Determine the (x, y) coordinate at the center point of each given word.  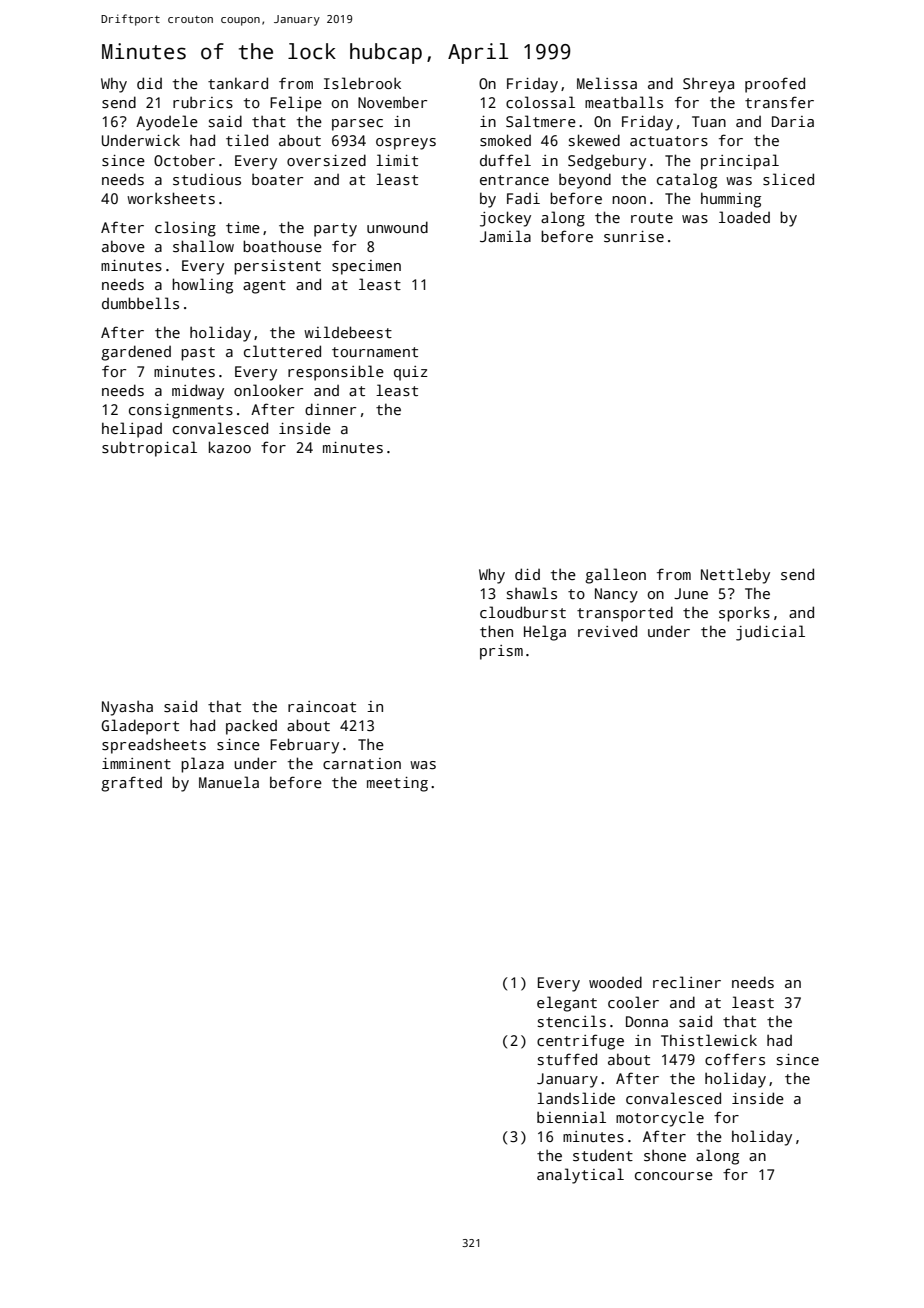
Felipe (296, 104)
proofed (775, 85)
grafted (131, 784)
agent (264, 287)
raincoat (322, 706)
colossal (540, 102)
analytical (580, 1176)
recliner (687, 982)
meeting (397, 784)
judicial (770, 633)
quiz (411, 373)
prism (501, 652)
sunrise (634, 236)
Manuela (229, 782)
